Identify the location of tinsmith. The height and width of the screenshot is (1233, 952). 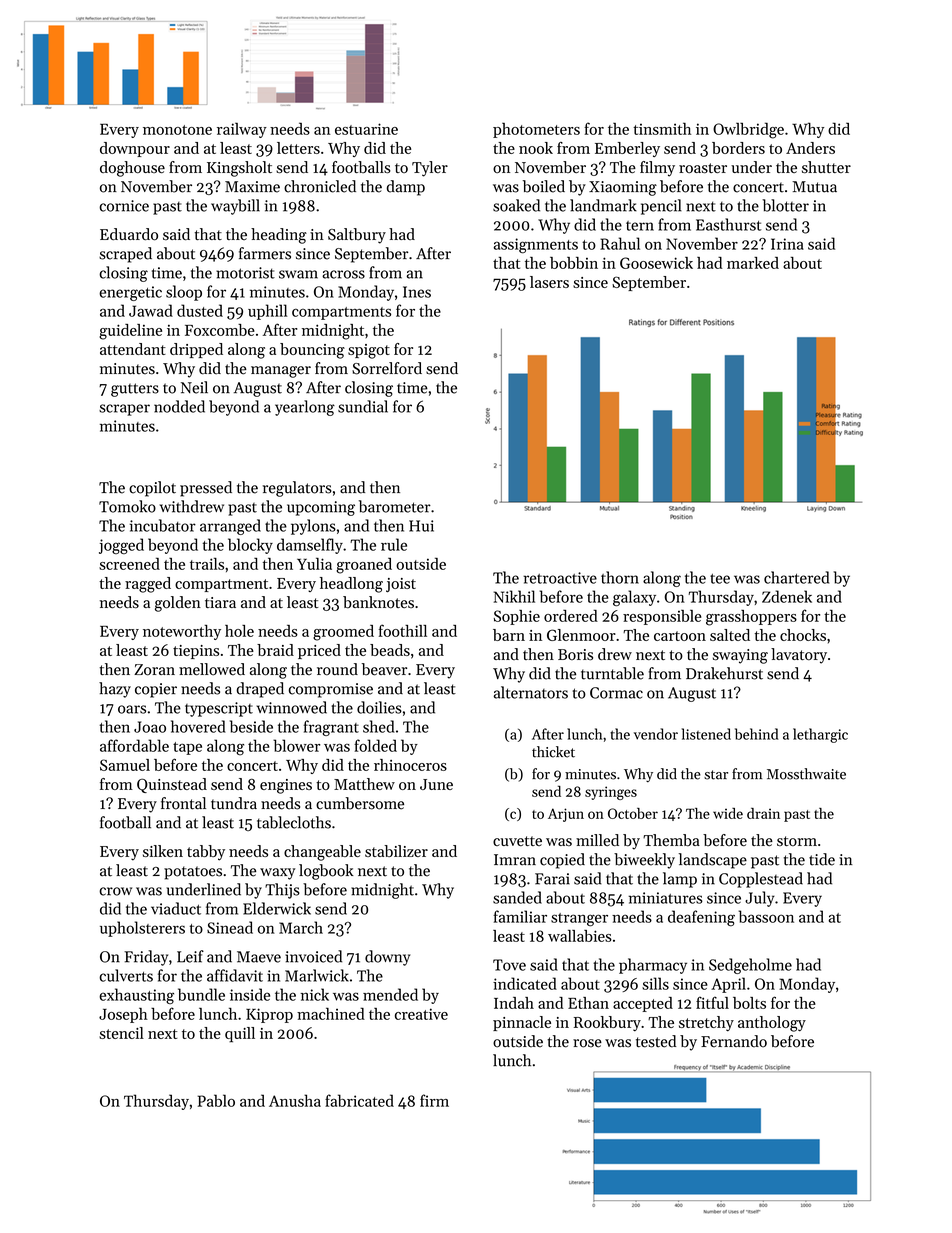
(662, 128).
